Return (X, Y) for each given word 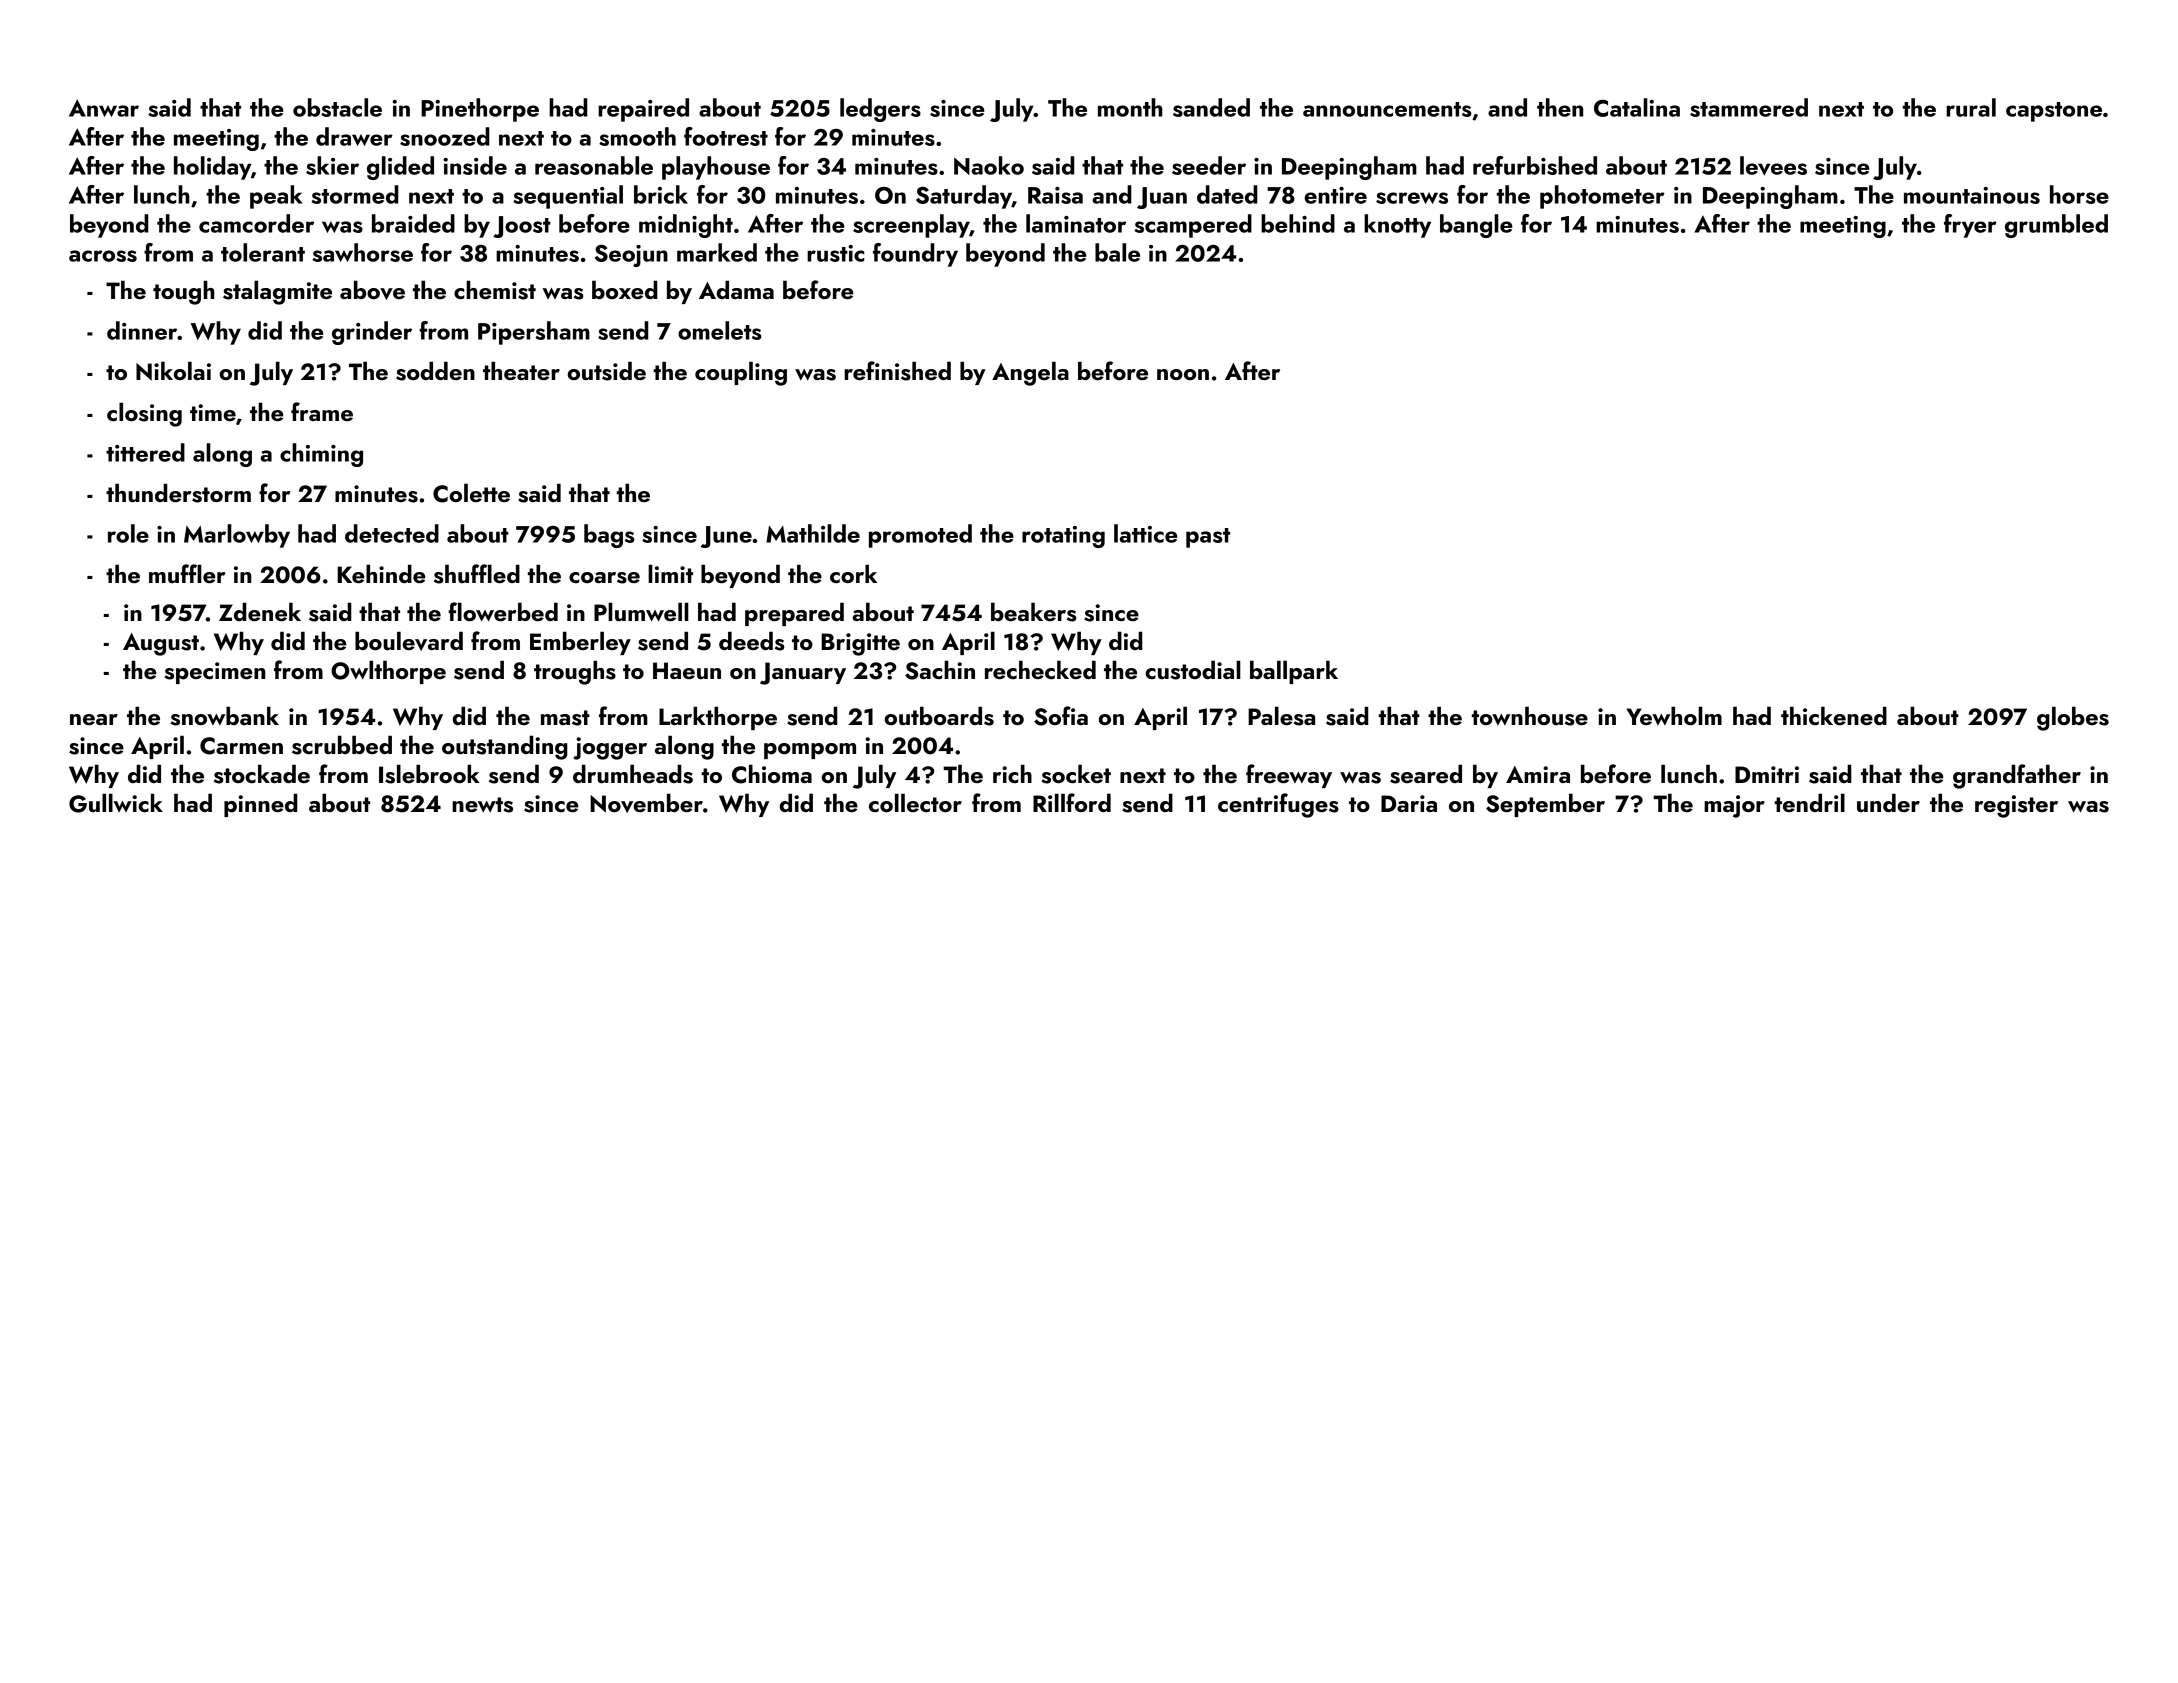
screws (1412, 198)
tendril (1810, 802)
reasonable (594, 165)
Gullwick (116, 803)
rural (1971, 107)
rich (1012, 773)
